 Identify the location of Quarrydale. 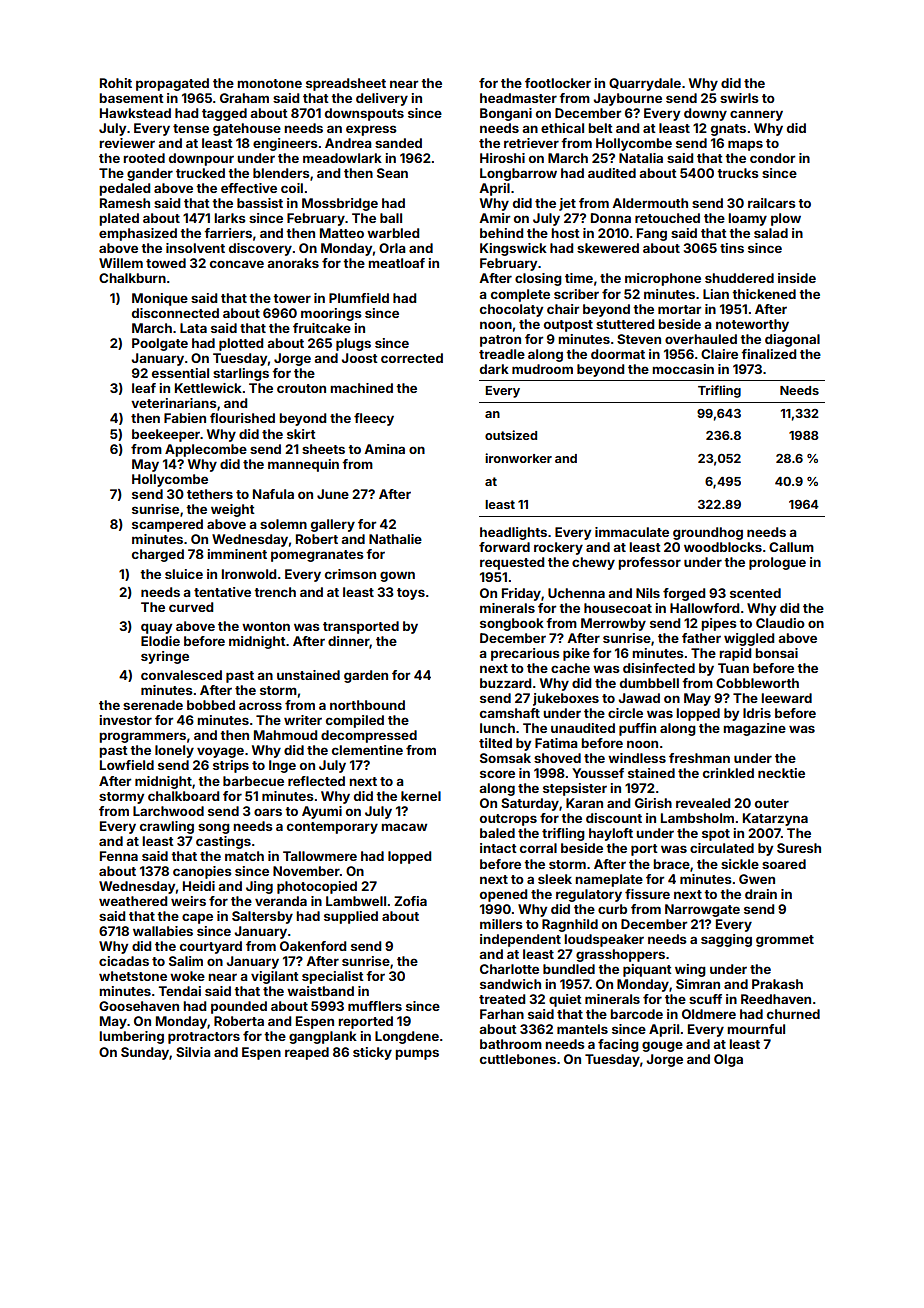
(645, 84).
